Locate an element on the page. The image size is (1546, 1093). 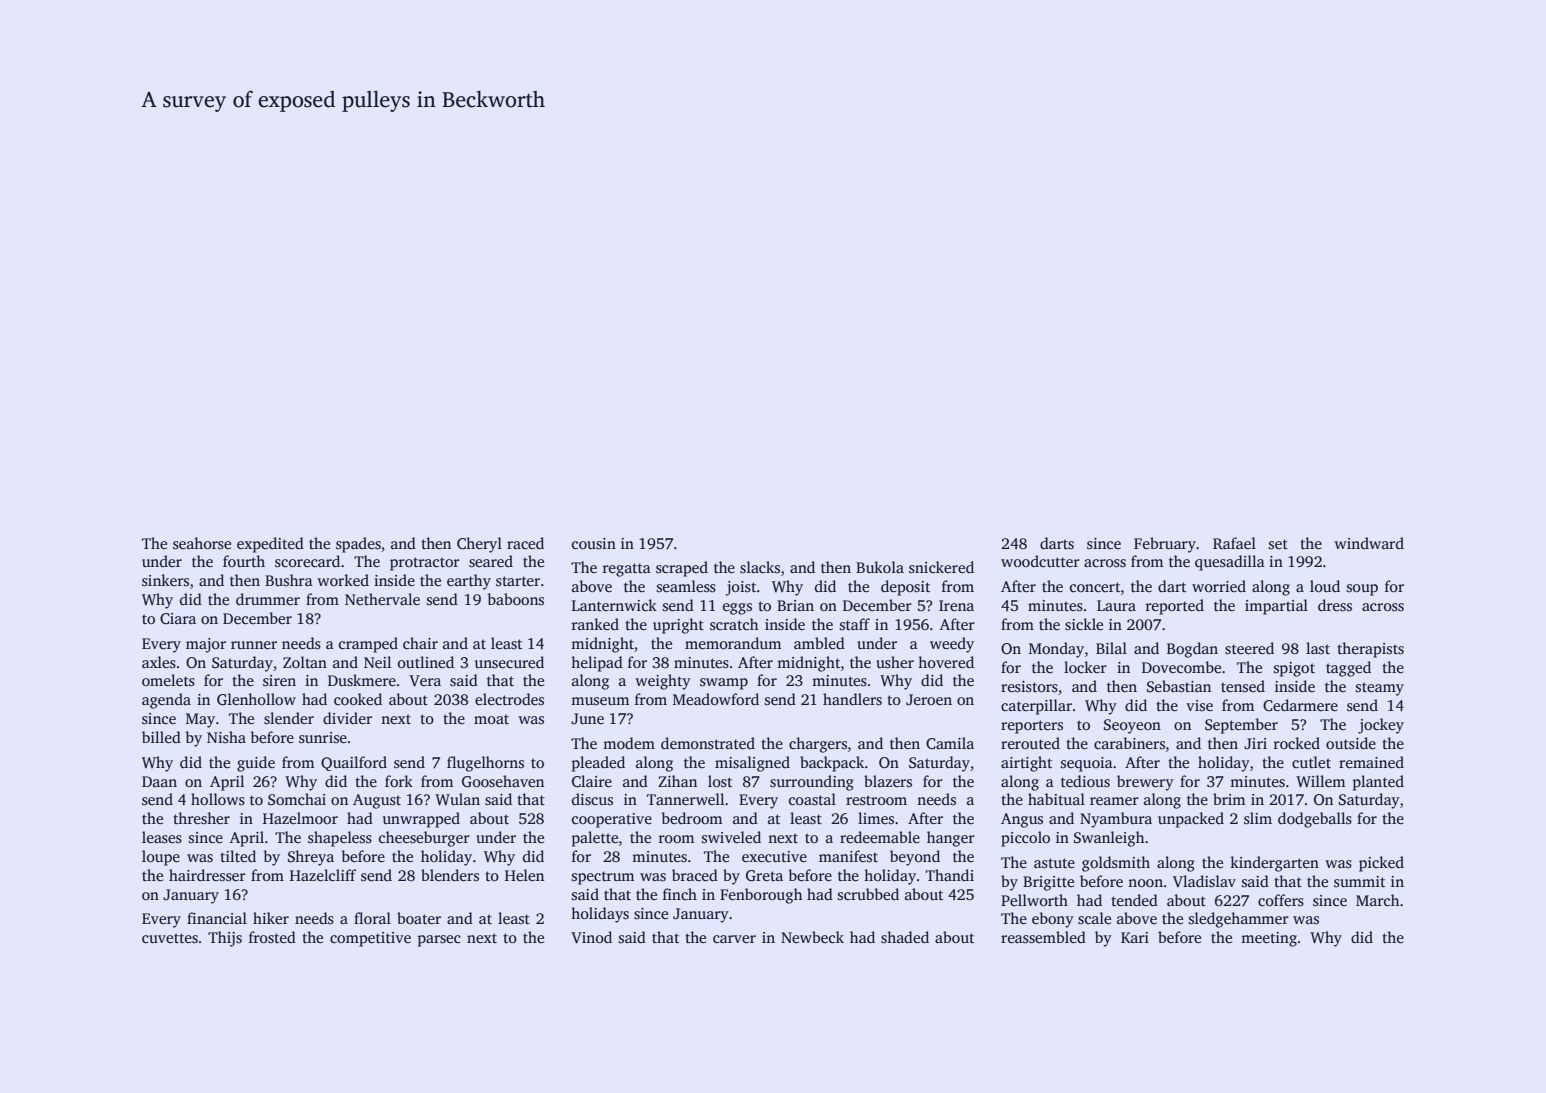
outside is located at coordinates (1351, 743).
